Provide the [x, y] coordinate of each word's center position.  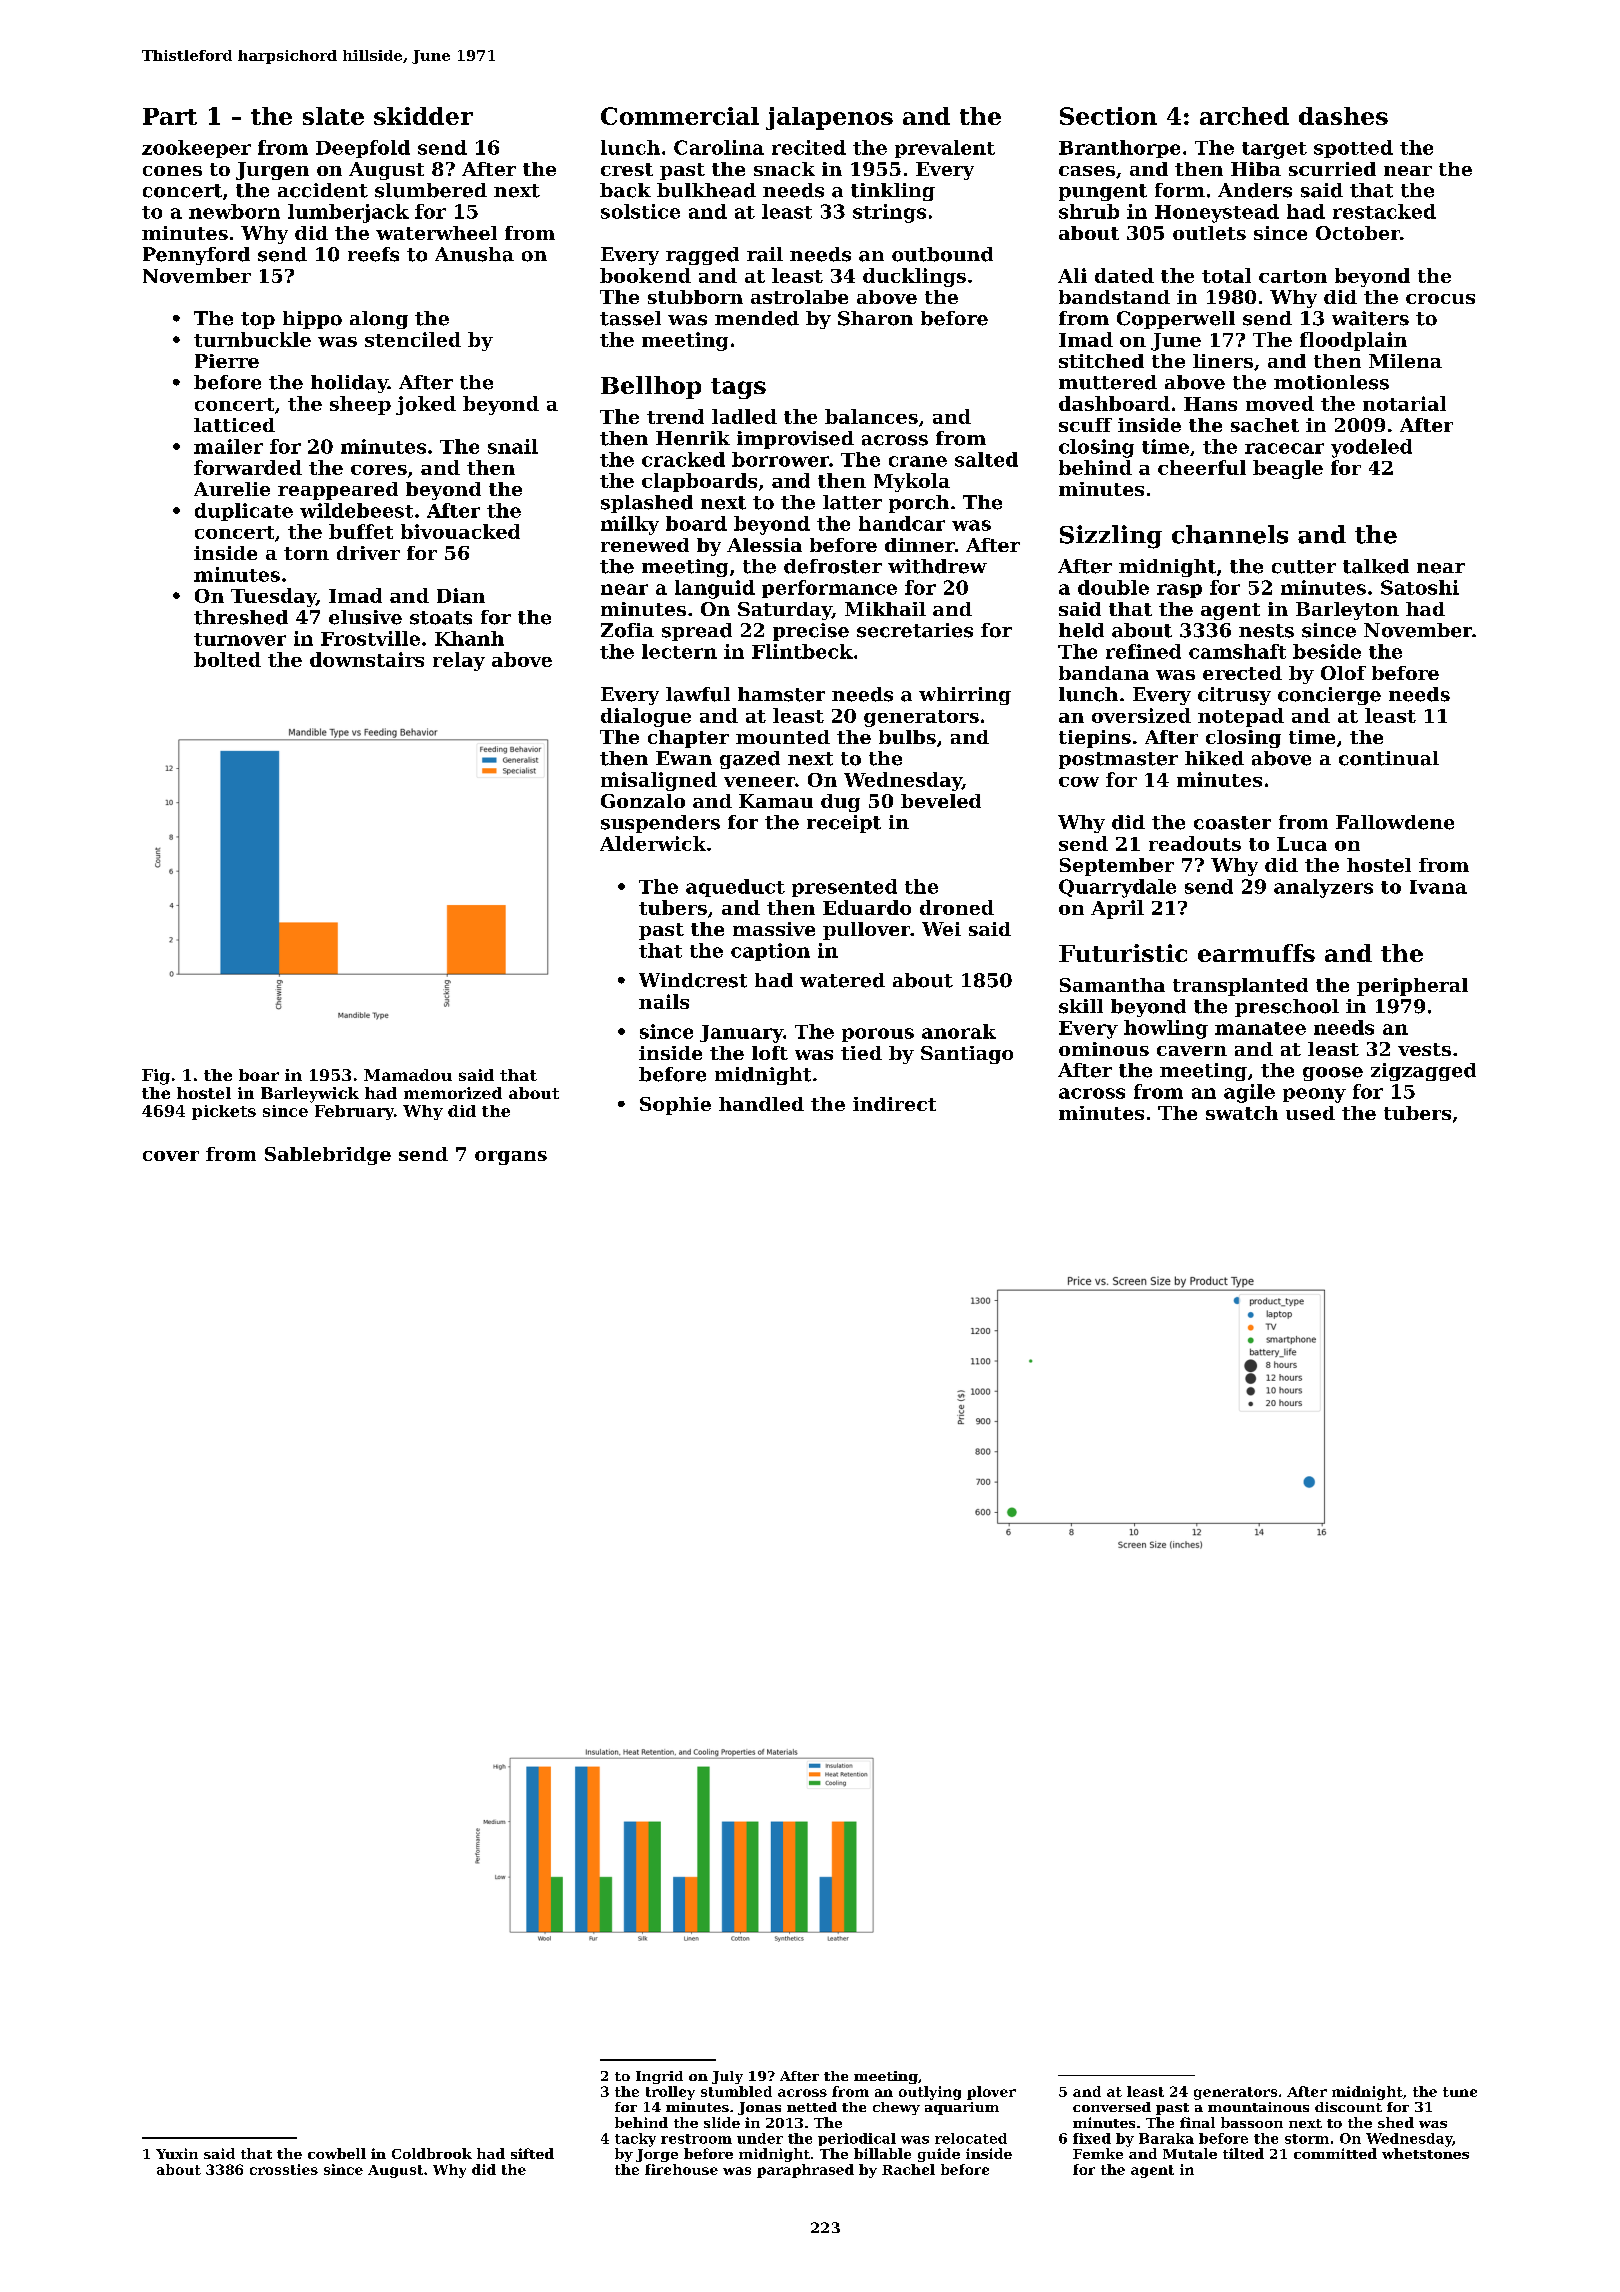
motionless [1331, 382]
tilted [1243, 2153]
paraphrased [805, 2171]
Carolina [719, 147]
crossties [284, 2169]
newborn [234, 211]
